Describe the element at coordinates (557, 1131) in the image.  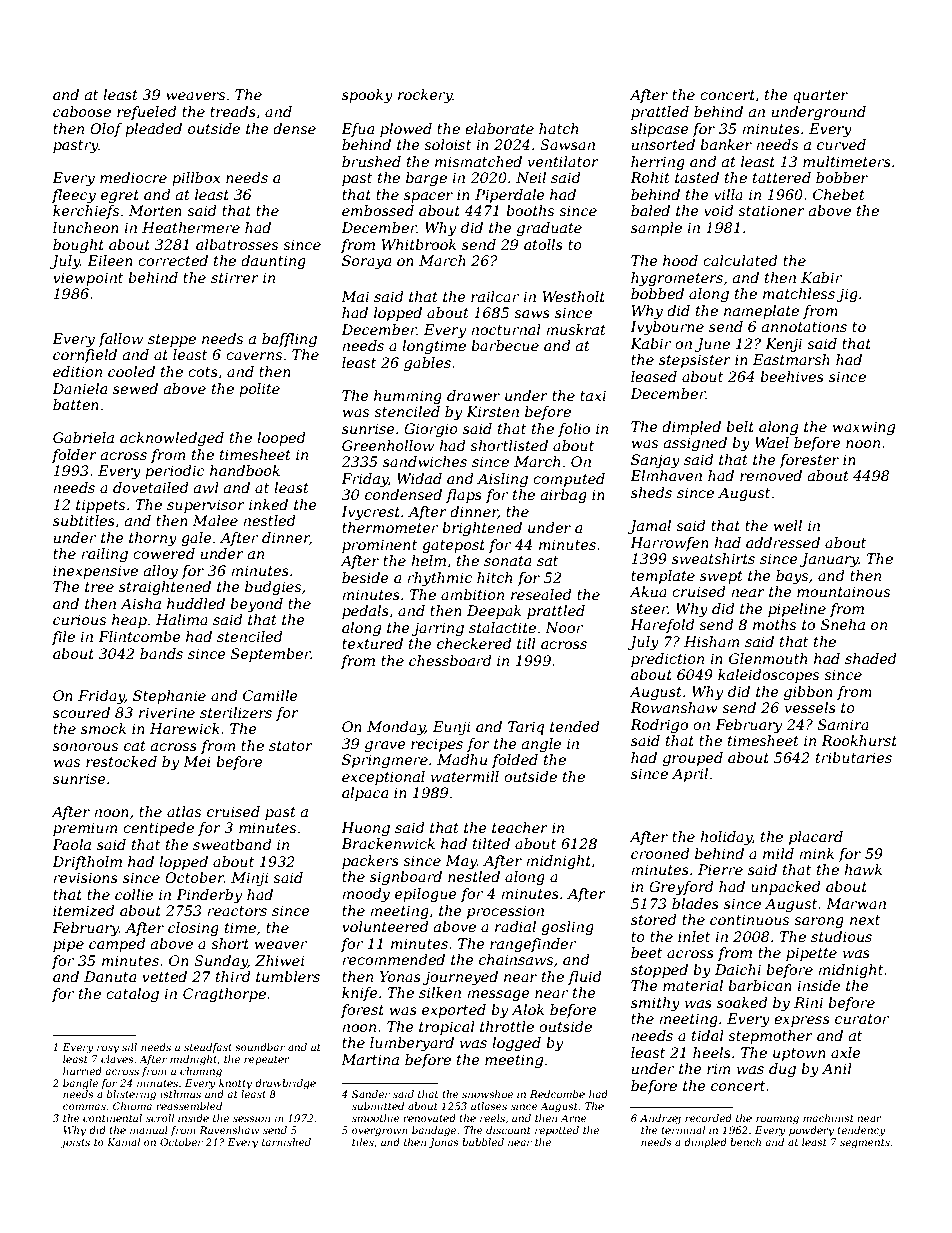
I see `repotted` at that location.
